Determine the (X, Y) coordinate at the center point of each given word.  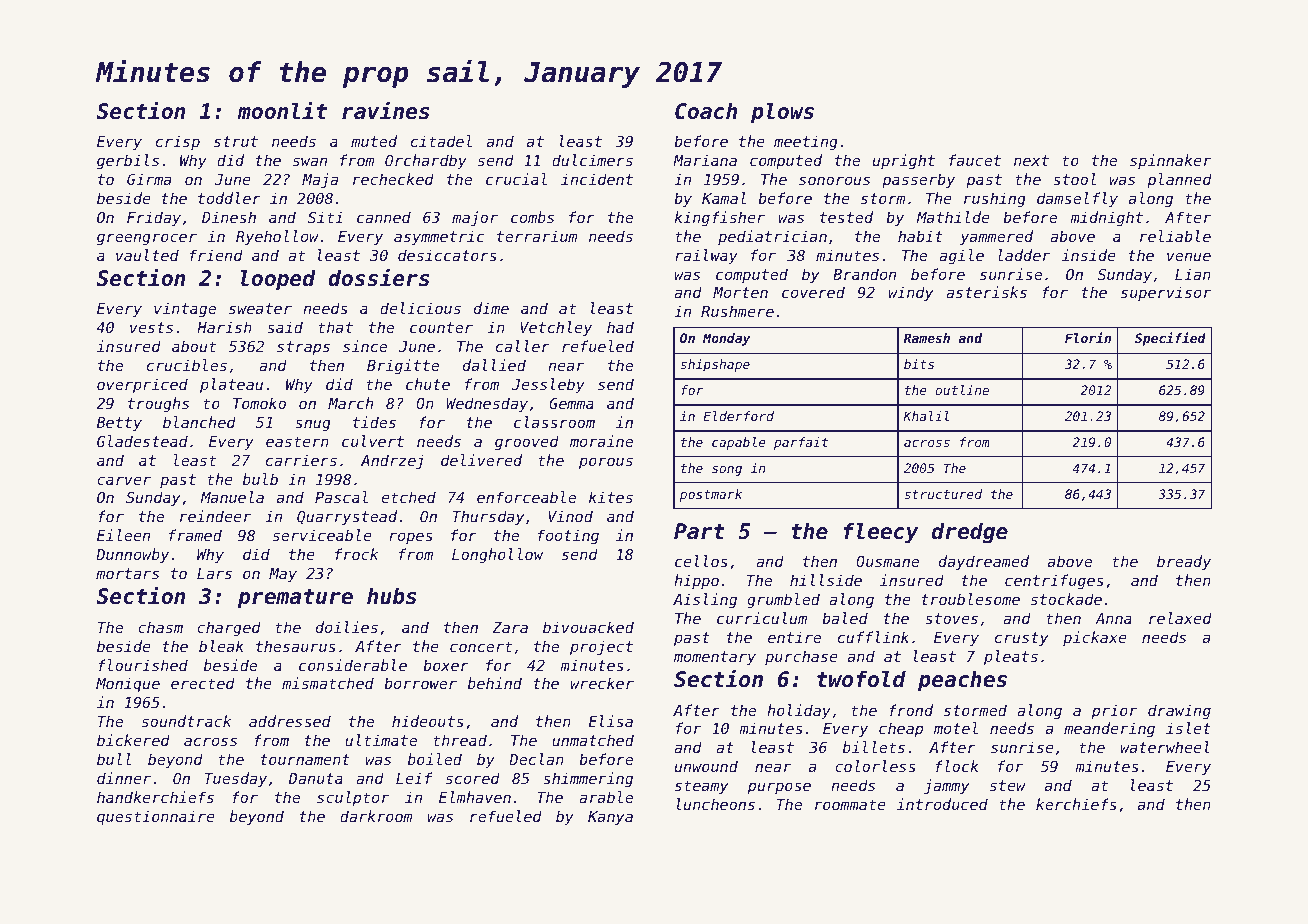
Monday (726, 339)
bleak (221, 646)
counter (441, 327)
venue (1189, 256)
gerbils (128, 161)
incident (597, 179)
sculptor (353, 798)
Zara (510, 627)
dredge (970, 533)
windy (910, 293)
